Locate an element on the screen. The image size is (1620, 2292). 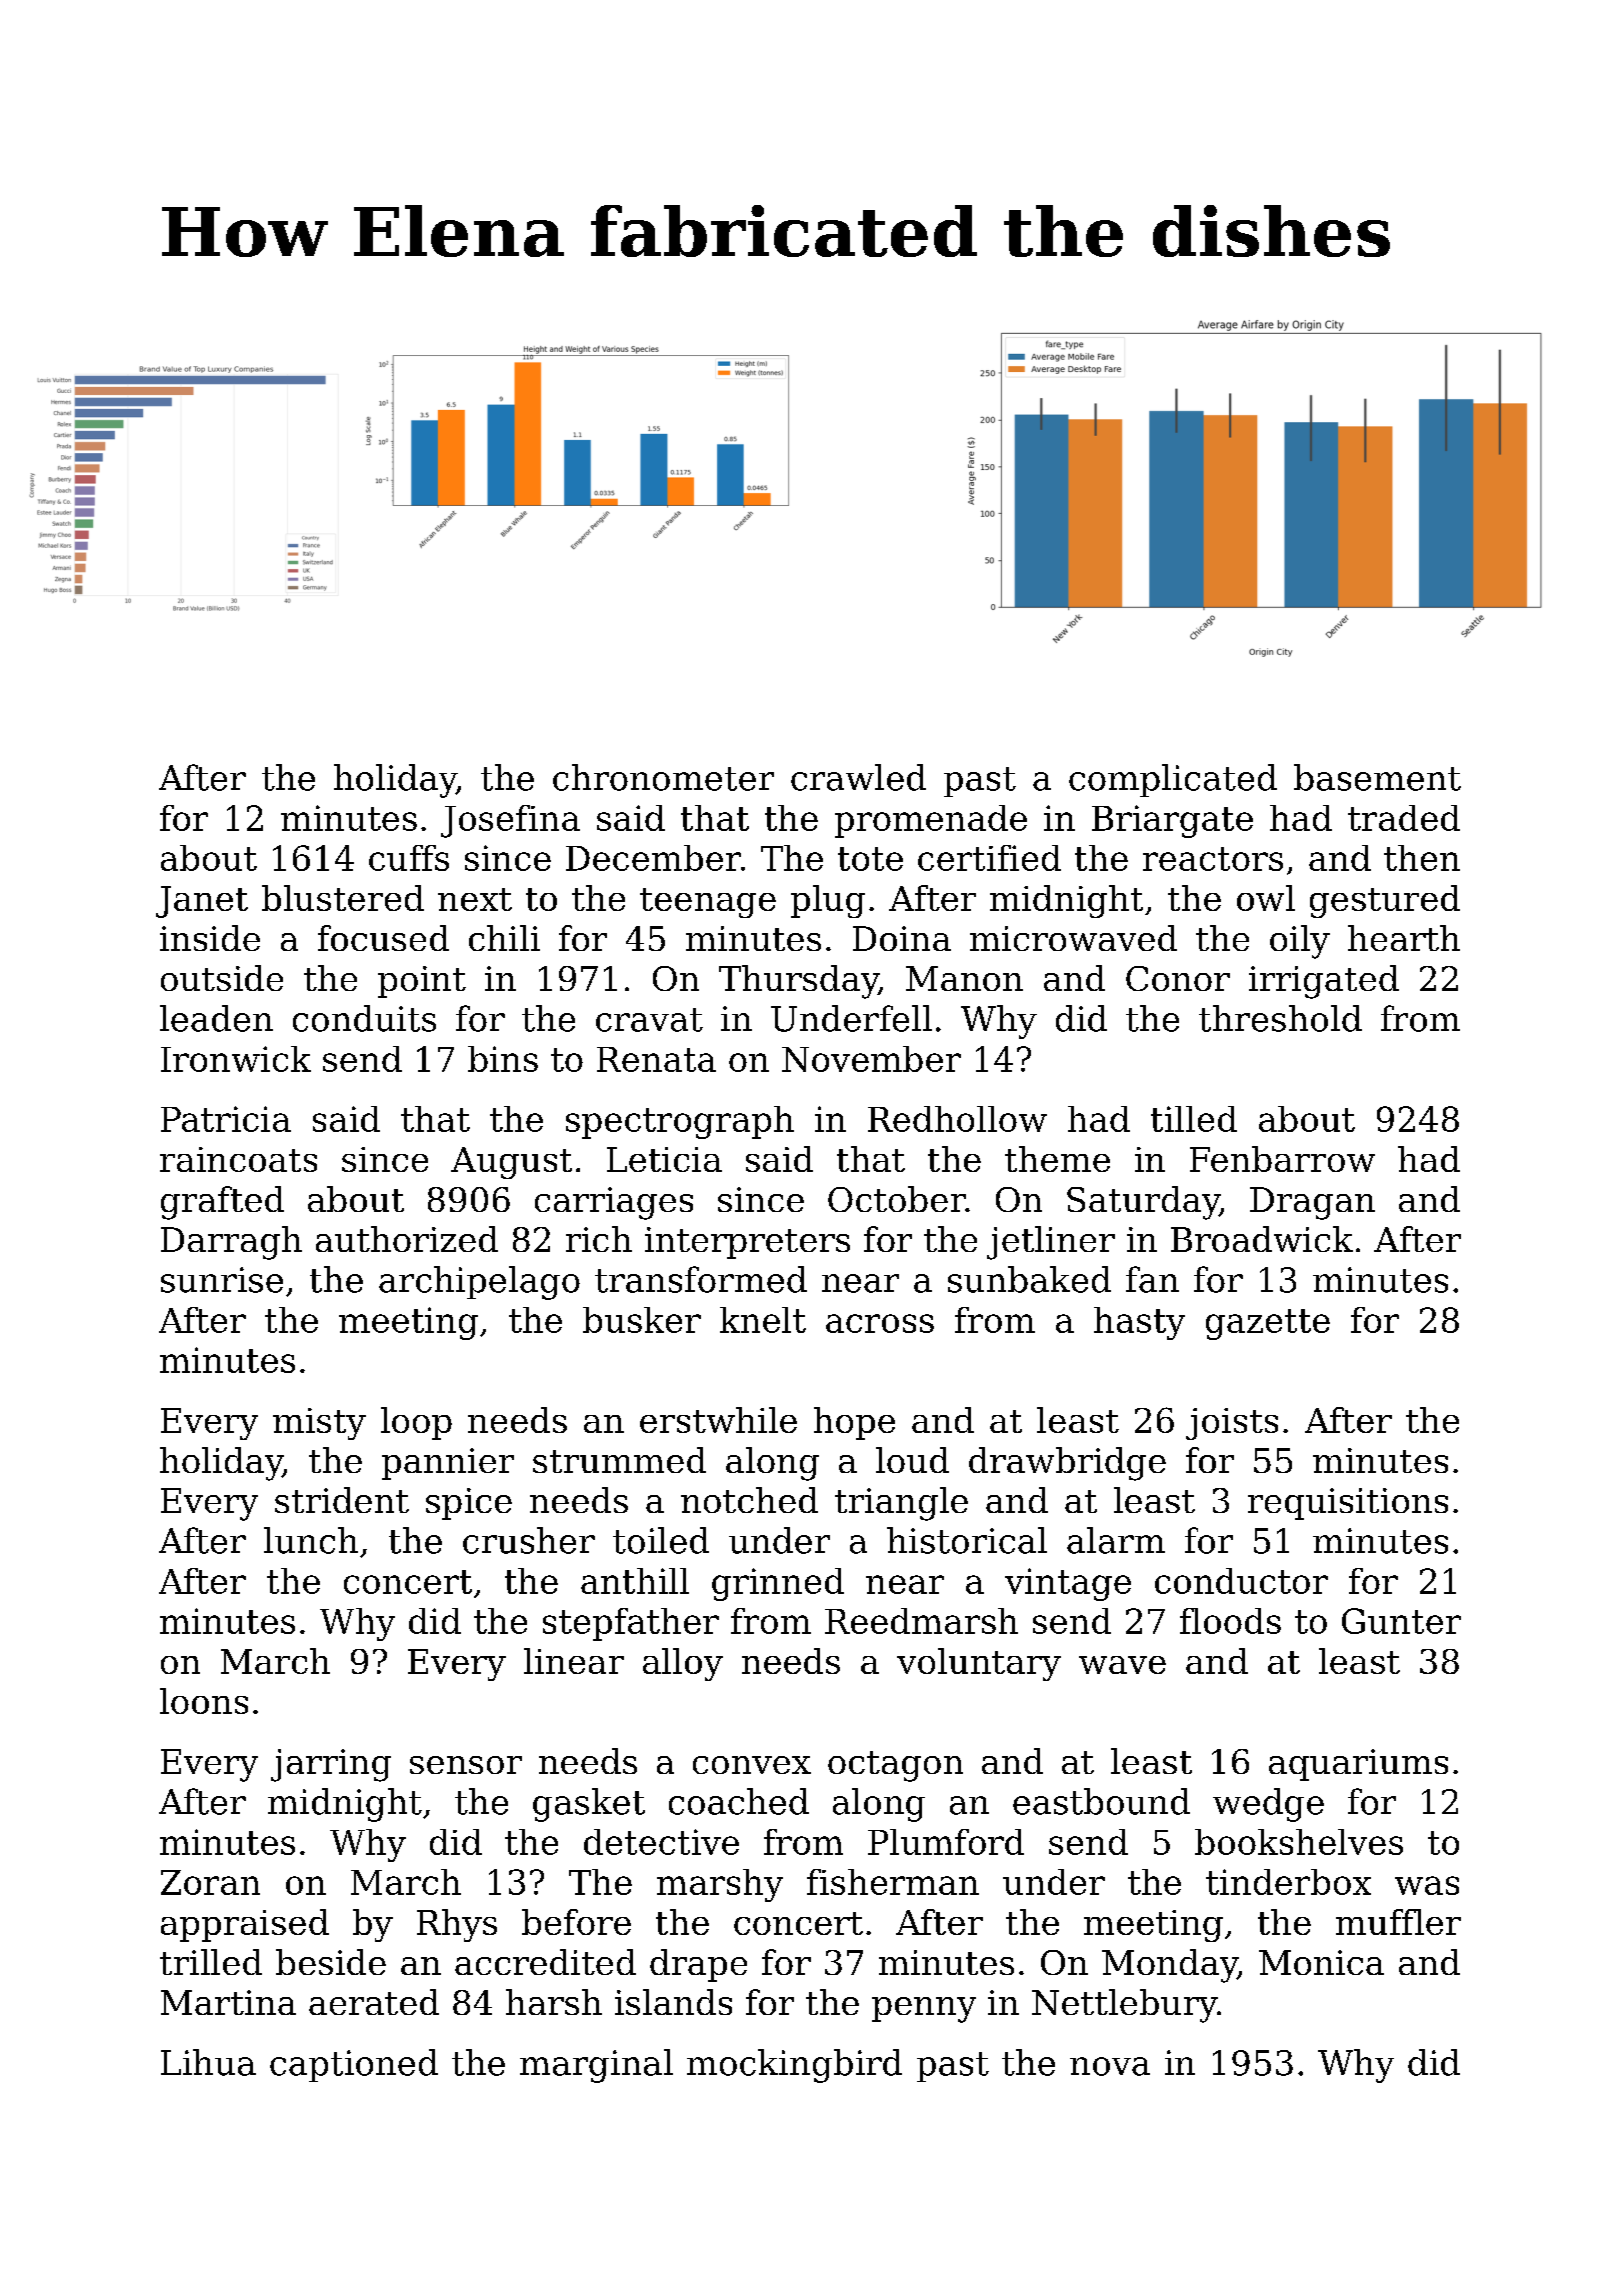
tinderbox is located at coordinates (1288, 1882).
